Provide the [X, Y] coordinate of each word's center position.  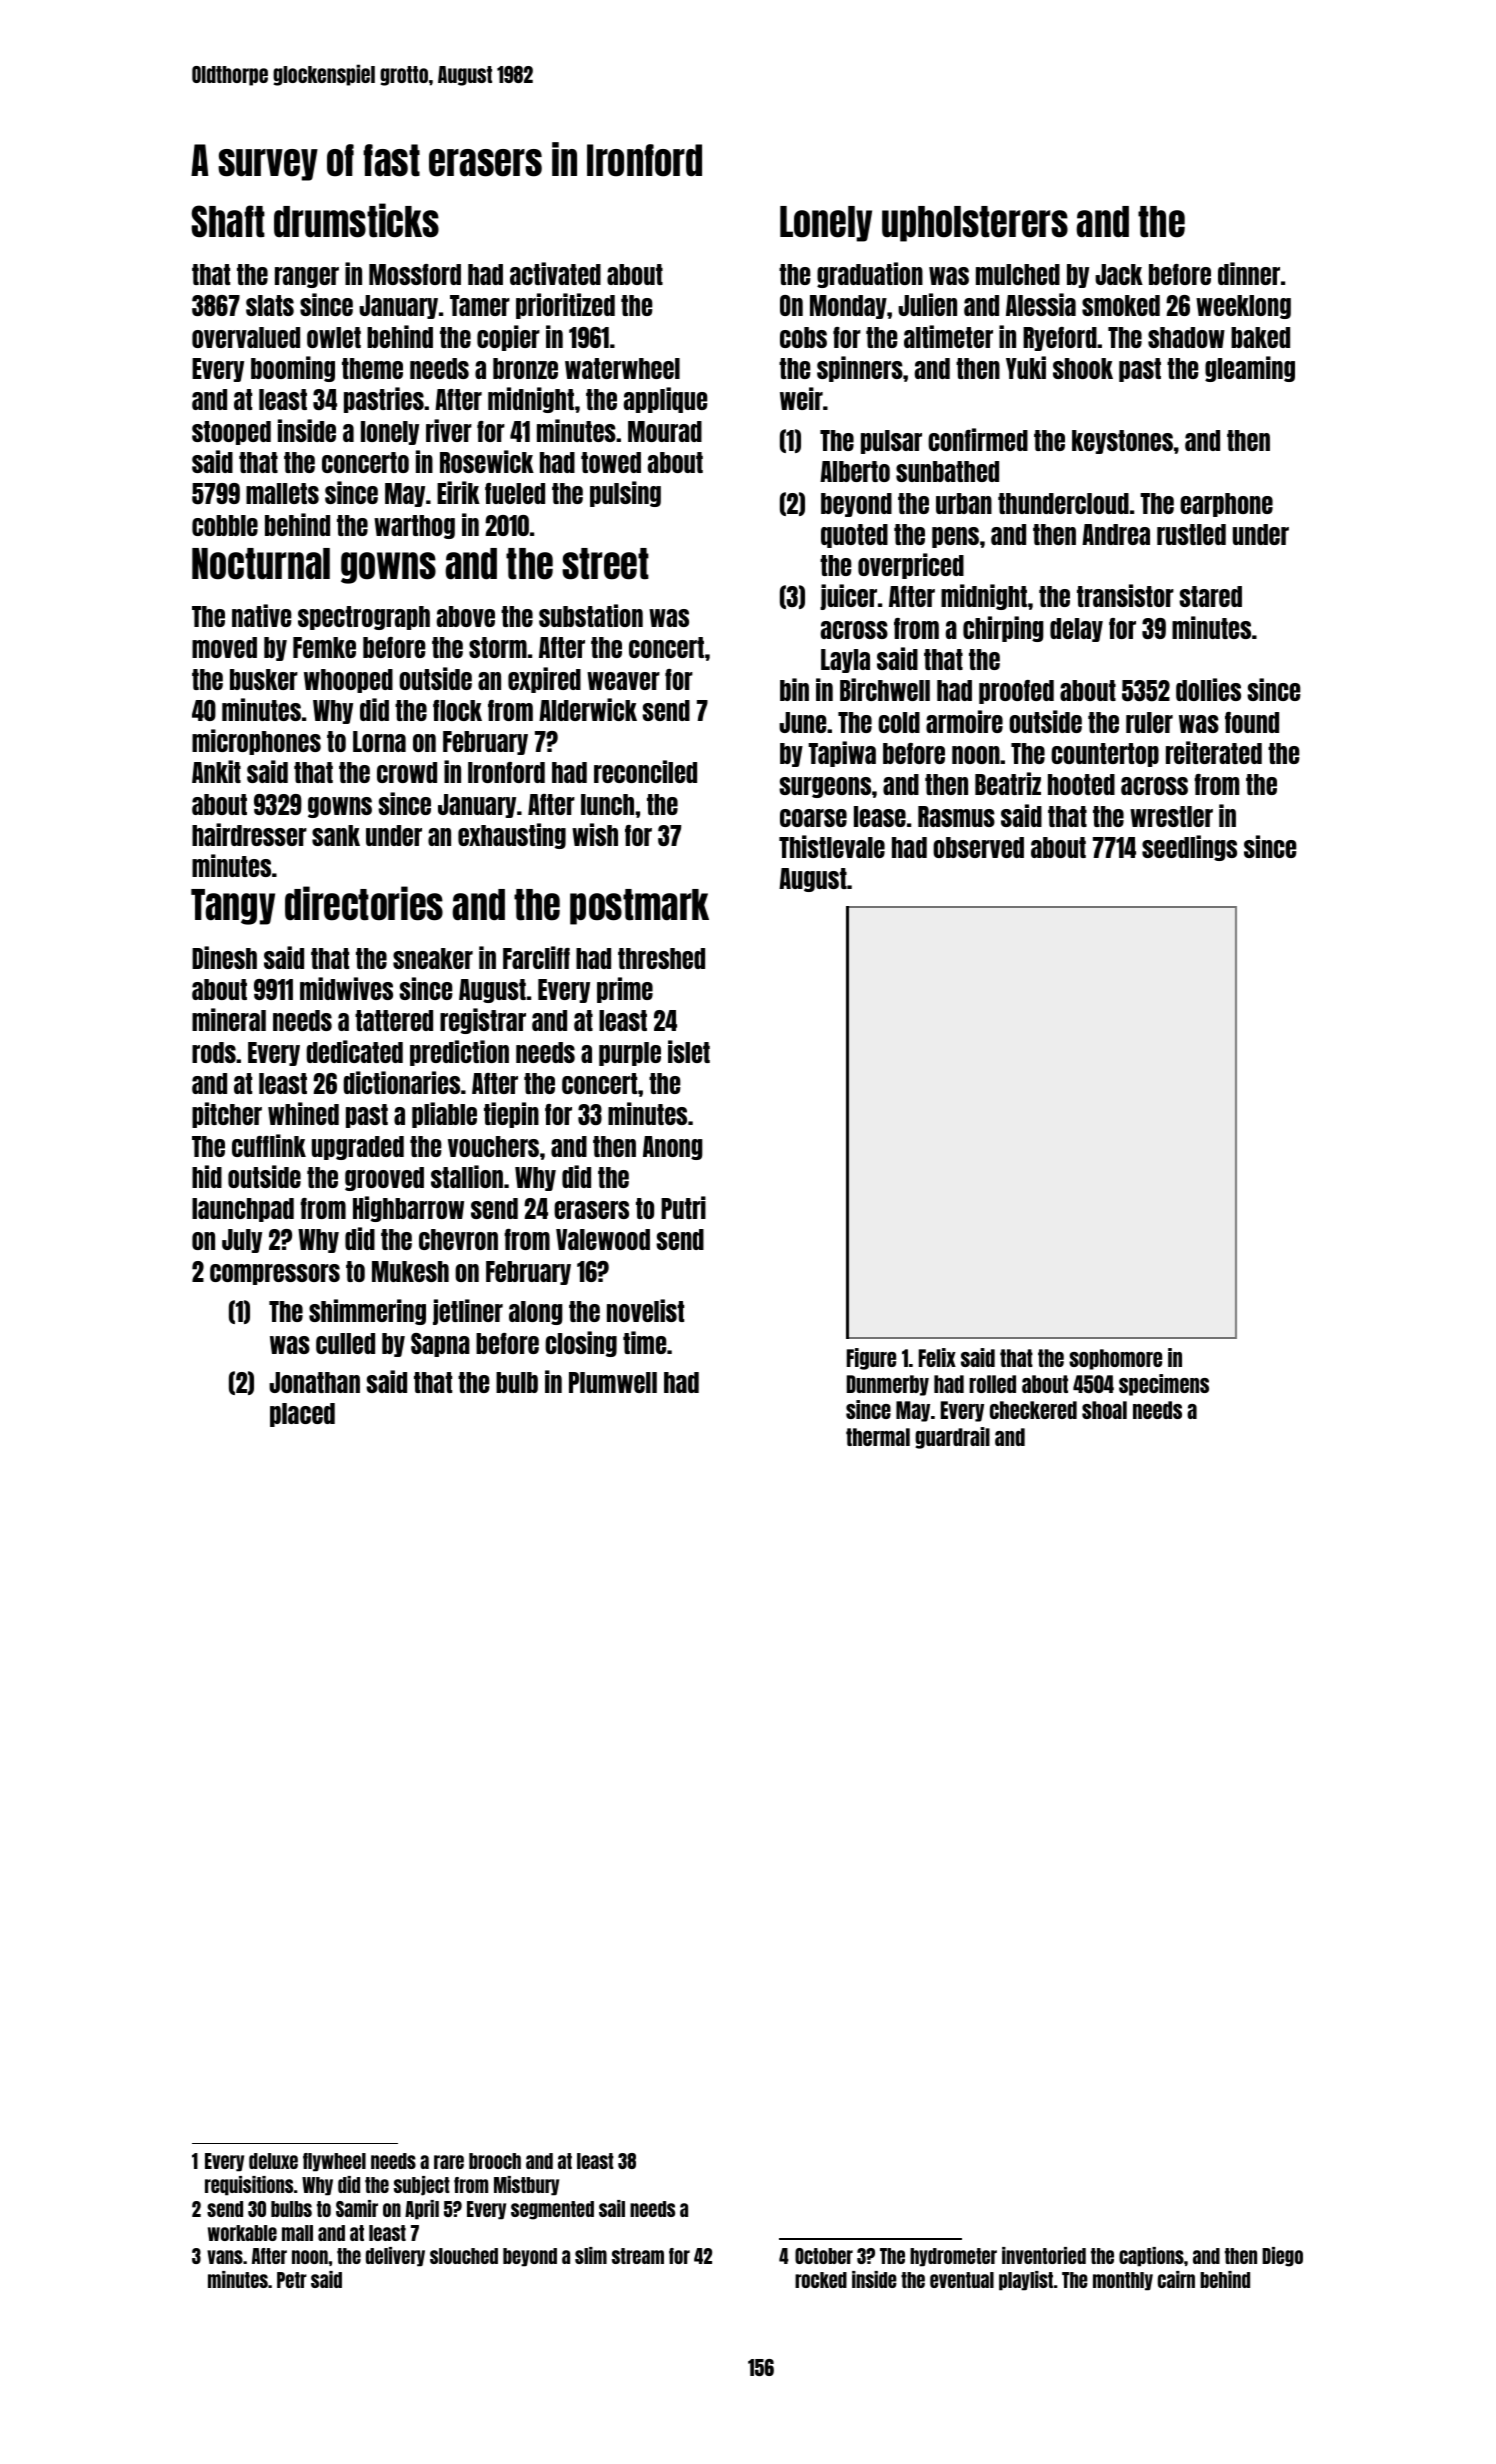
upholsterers [975, 224]
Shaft [228, 221]
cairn [1176, 2279]
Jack [1119, 274]
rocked [821, 2280]
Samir [357, 2208]
